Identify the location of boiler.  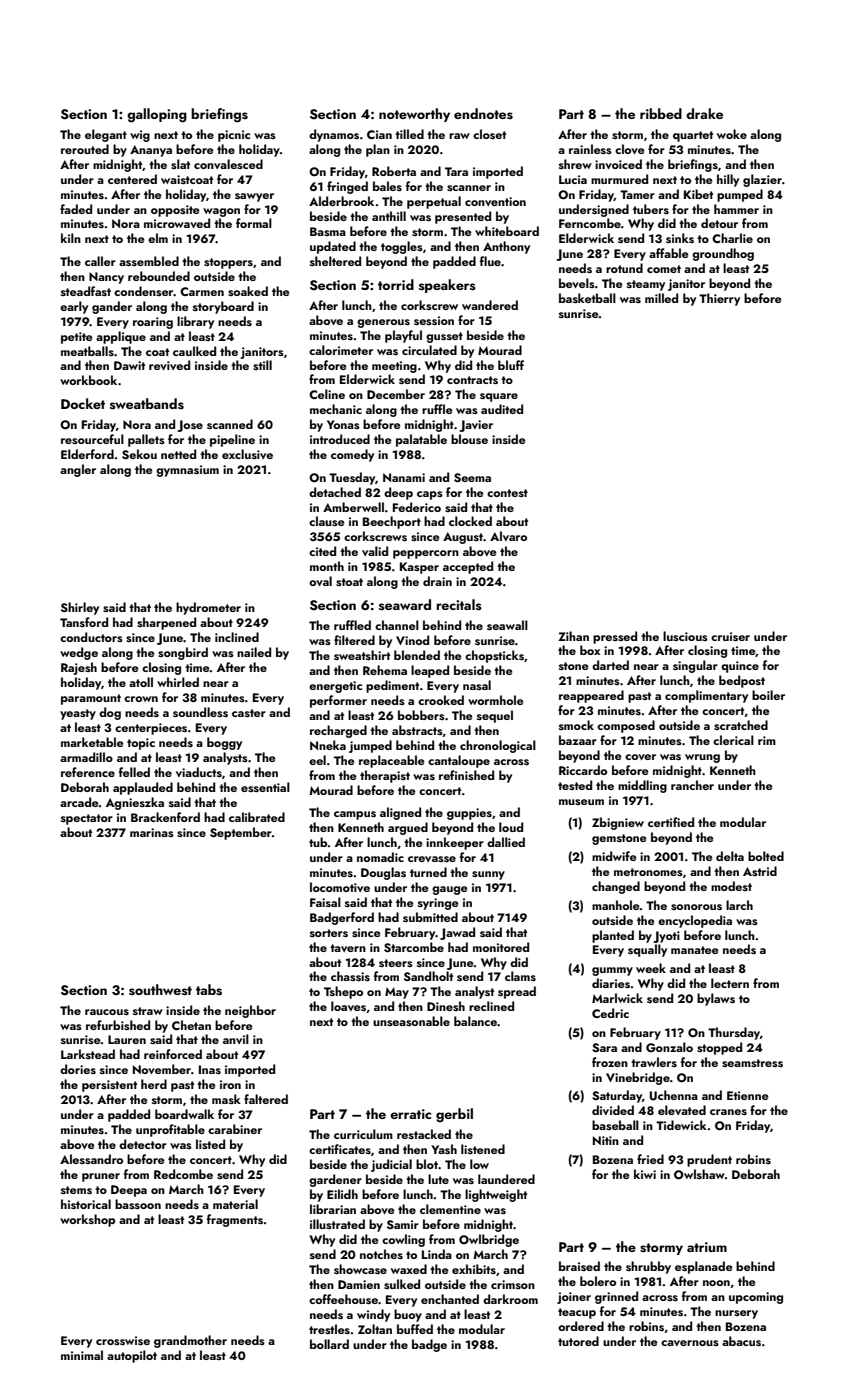
(768, 695).
